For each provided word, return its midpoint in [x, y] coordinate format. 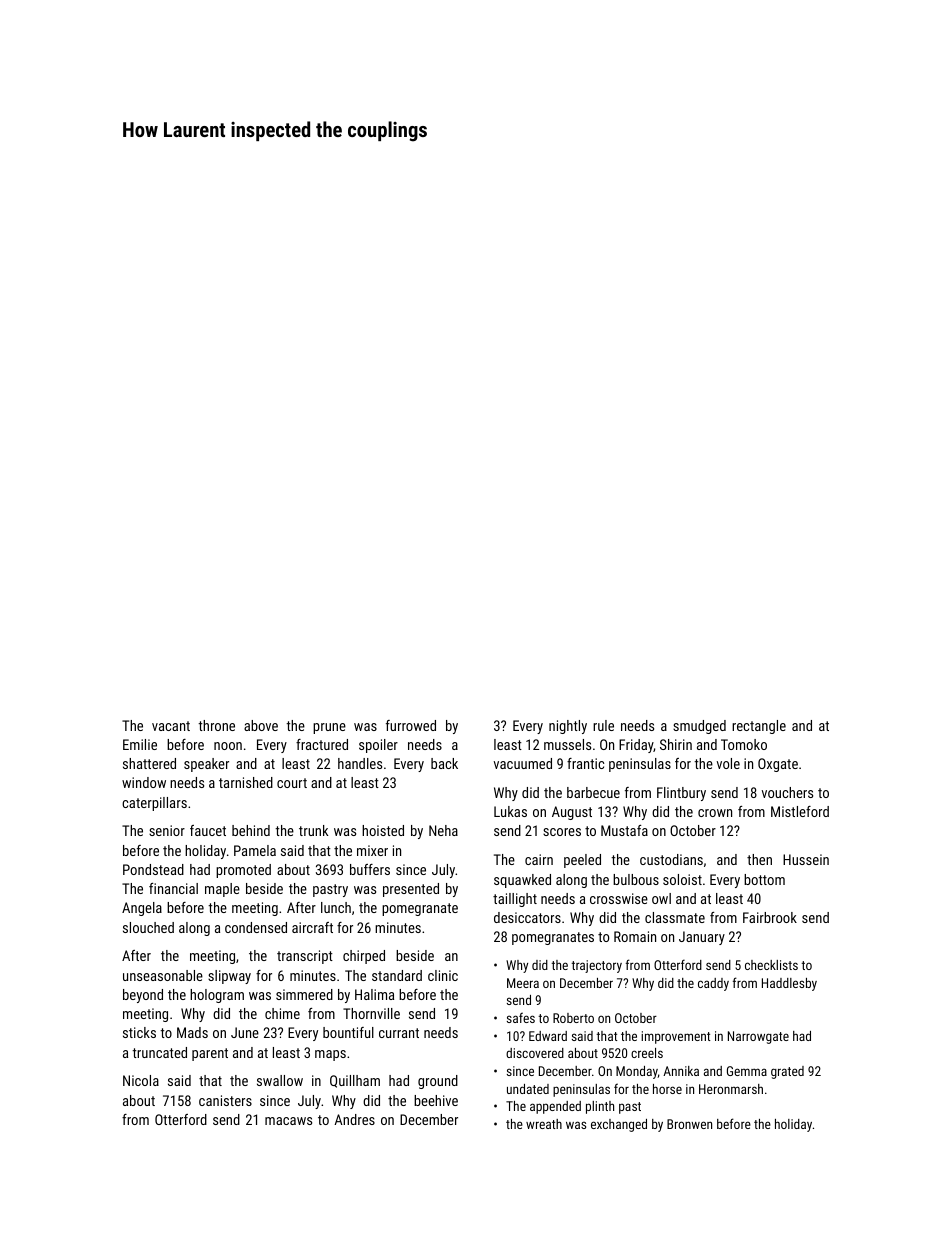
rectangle [759, 727]
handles [360, 763]
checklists [771, 965]
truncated [159, 1052]
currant [399, 1033]
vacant [171, 726]
